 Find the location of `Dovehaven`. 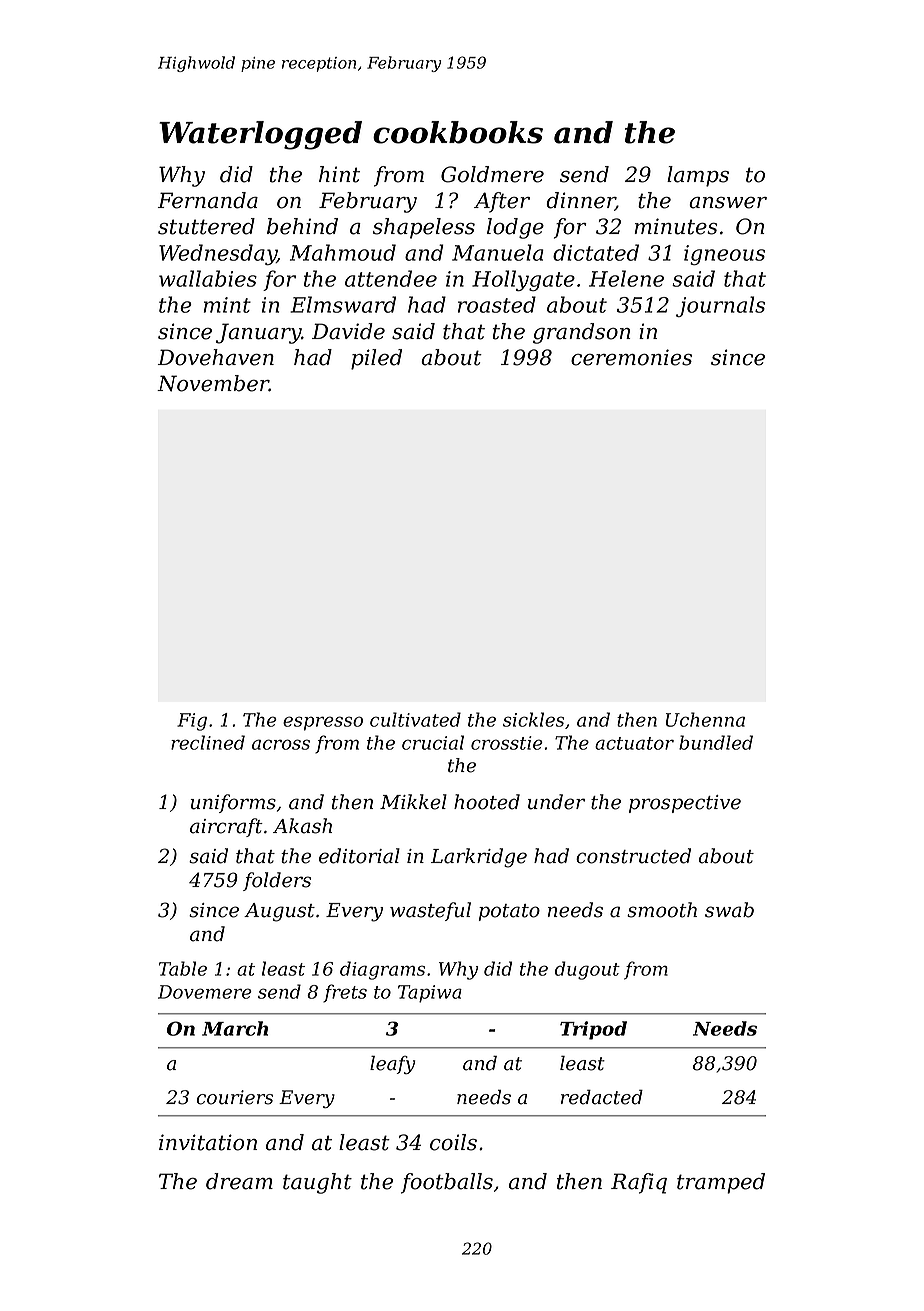

Dovehaven is located at coordinates (216, 357).
